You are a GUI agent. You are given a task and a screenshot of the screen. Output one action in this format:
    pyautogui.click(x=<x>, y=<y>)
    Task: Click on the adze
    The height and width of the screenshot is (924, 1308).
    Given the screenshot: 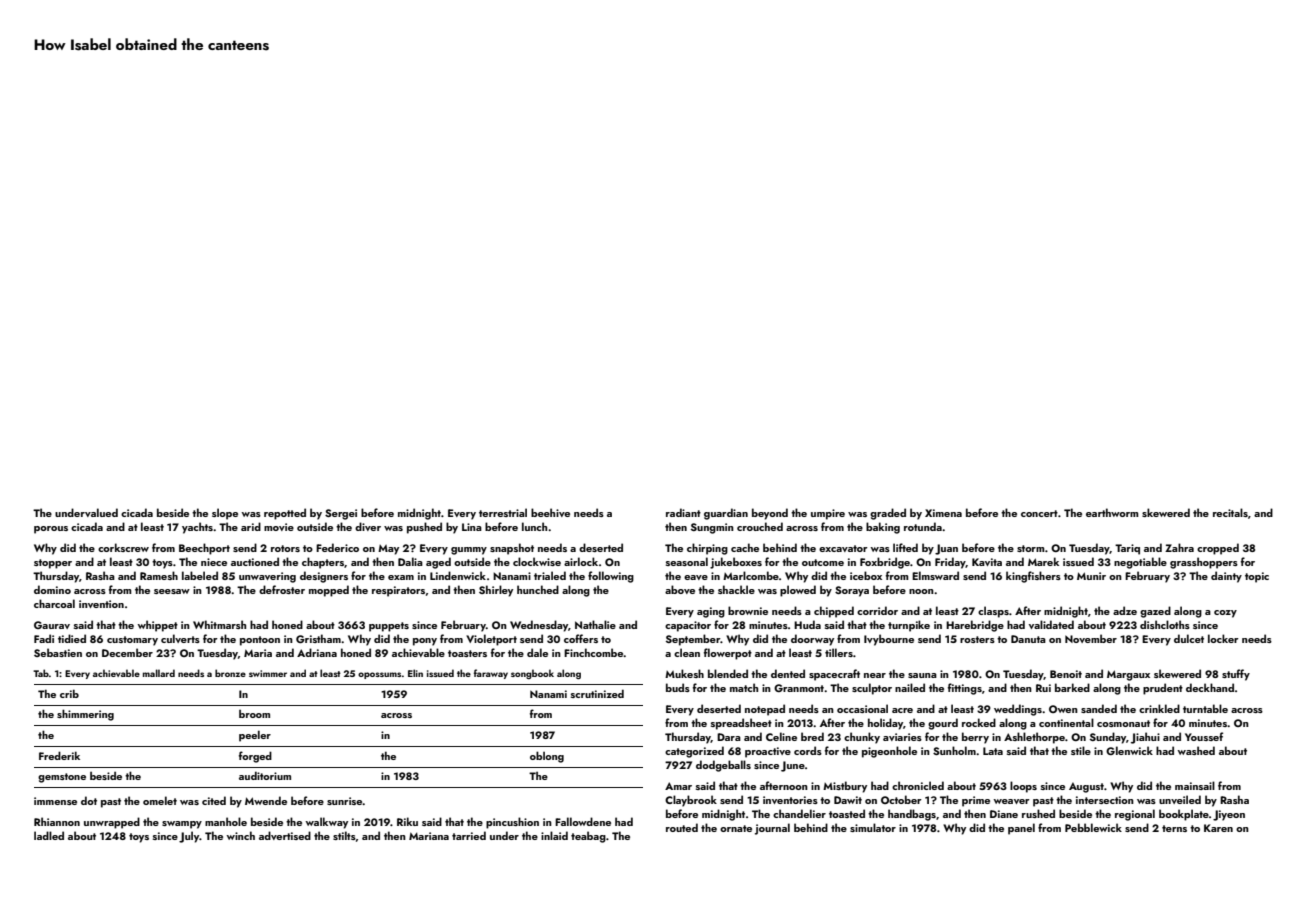 What is the action you would take?
    pyautogui.click(x=1125, y=610)
